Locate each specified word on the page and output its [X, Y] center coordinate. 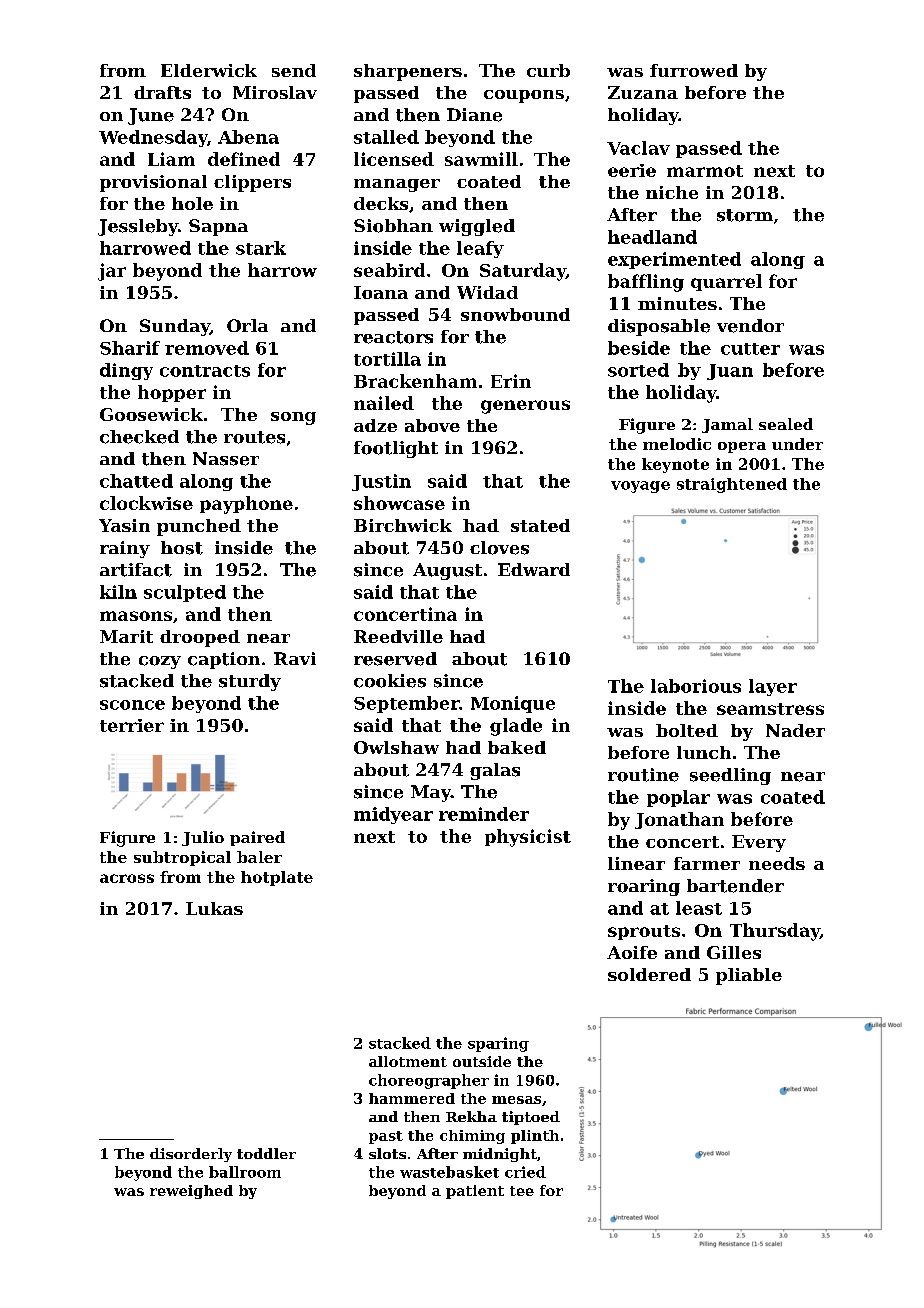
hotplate [277, 878]
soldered [649, 974]
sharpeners [408, 72]
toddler [266, 1153]
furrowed [694, 70]
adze [375, 425]
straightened [732, 485]
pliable [749, 976]
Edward [534, 569]
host [182, 548]
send [294, 70]
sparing [498, 1044]
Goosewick [151, 414]
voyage [640, 487]
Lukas [214, 908]
